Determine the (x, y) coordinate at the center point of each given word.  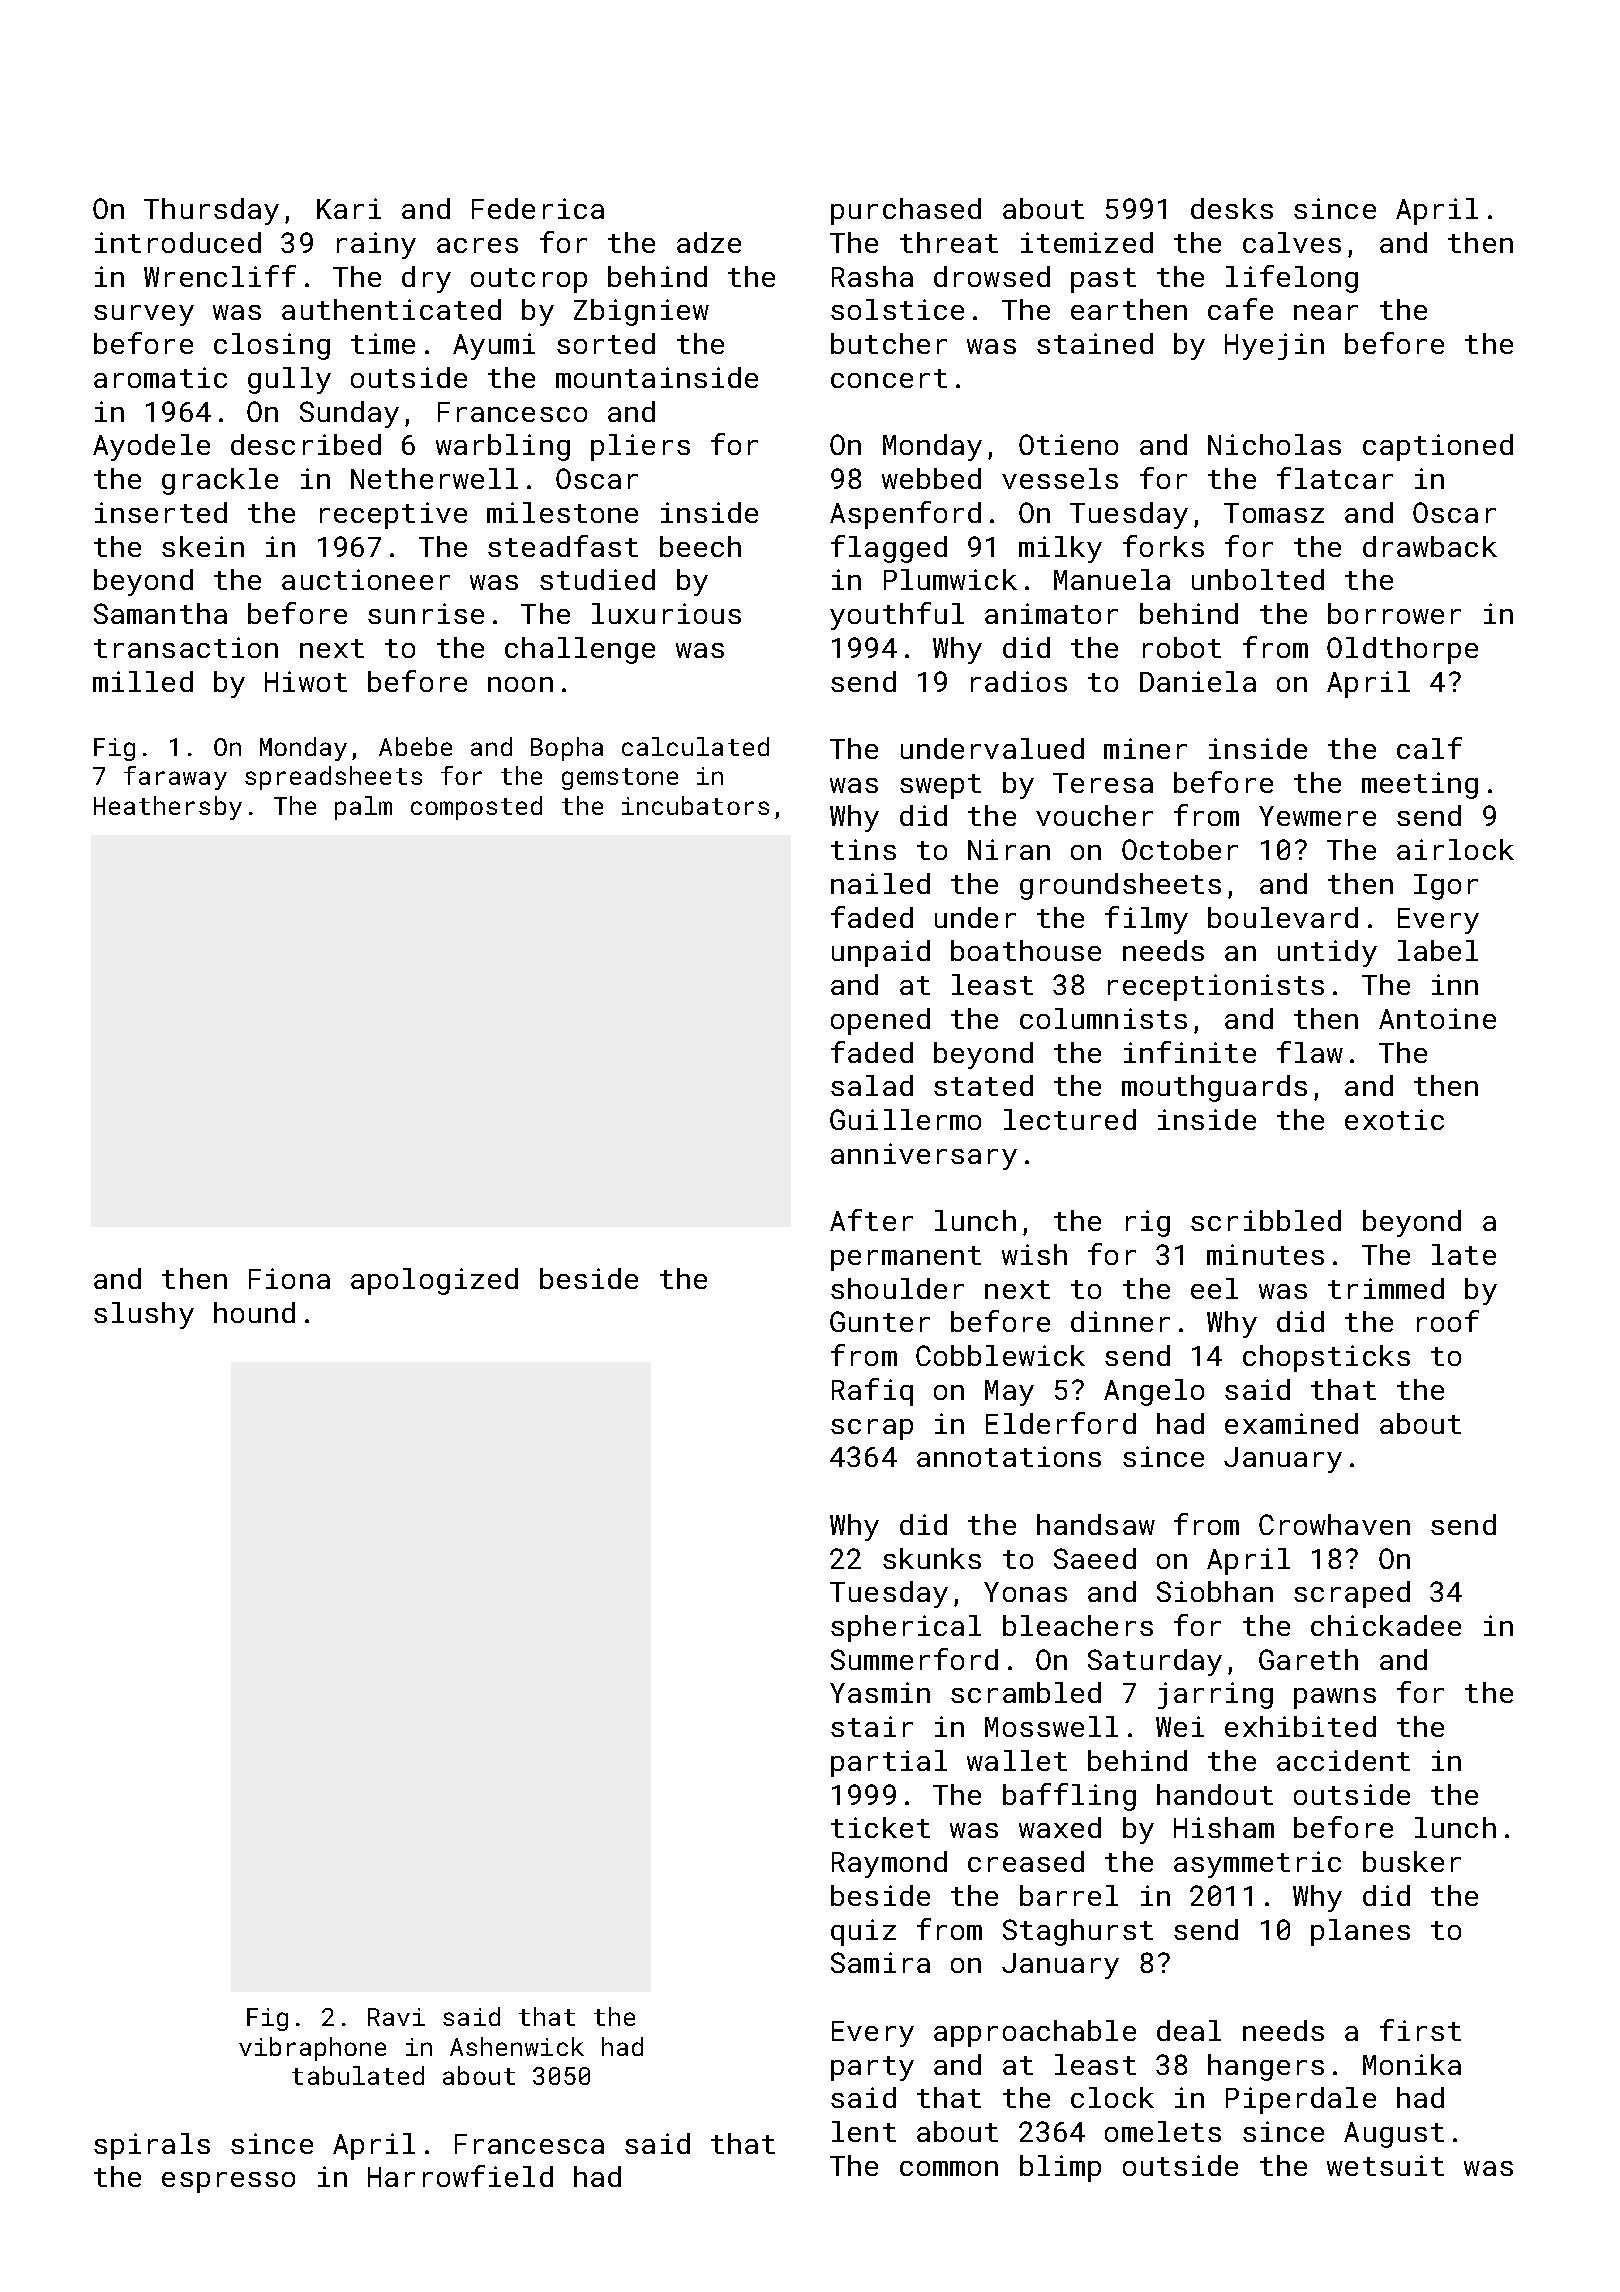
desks (1232, 208)
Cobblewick (1000, 1355)
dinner (1120, 1321)
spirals (152, 2146)
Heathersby (168, 808)
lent (864, 2131)
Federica (538, 208)
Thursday (211, 211)
